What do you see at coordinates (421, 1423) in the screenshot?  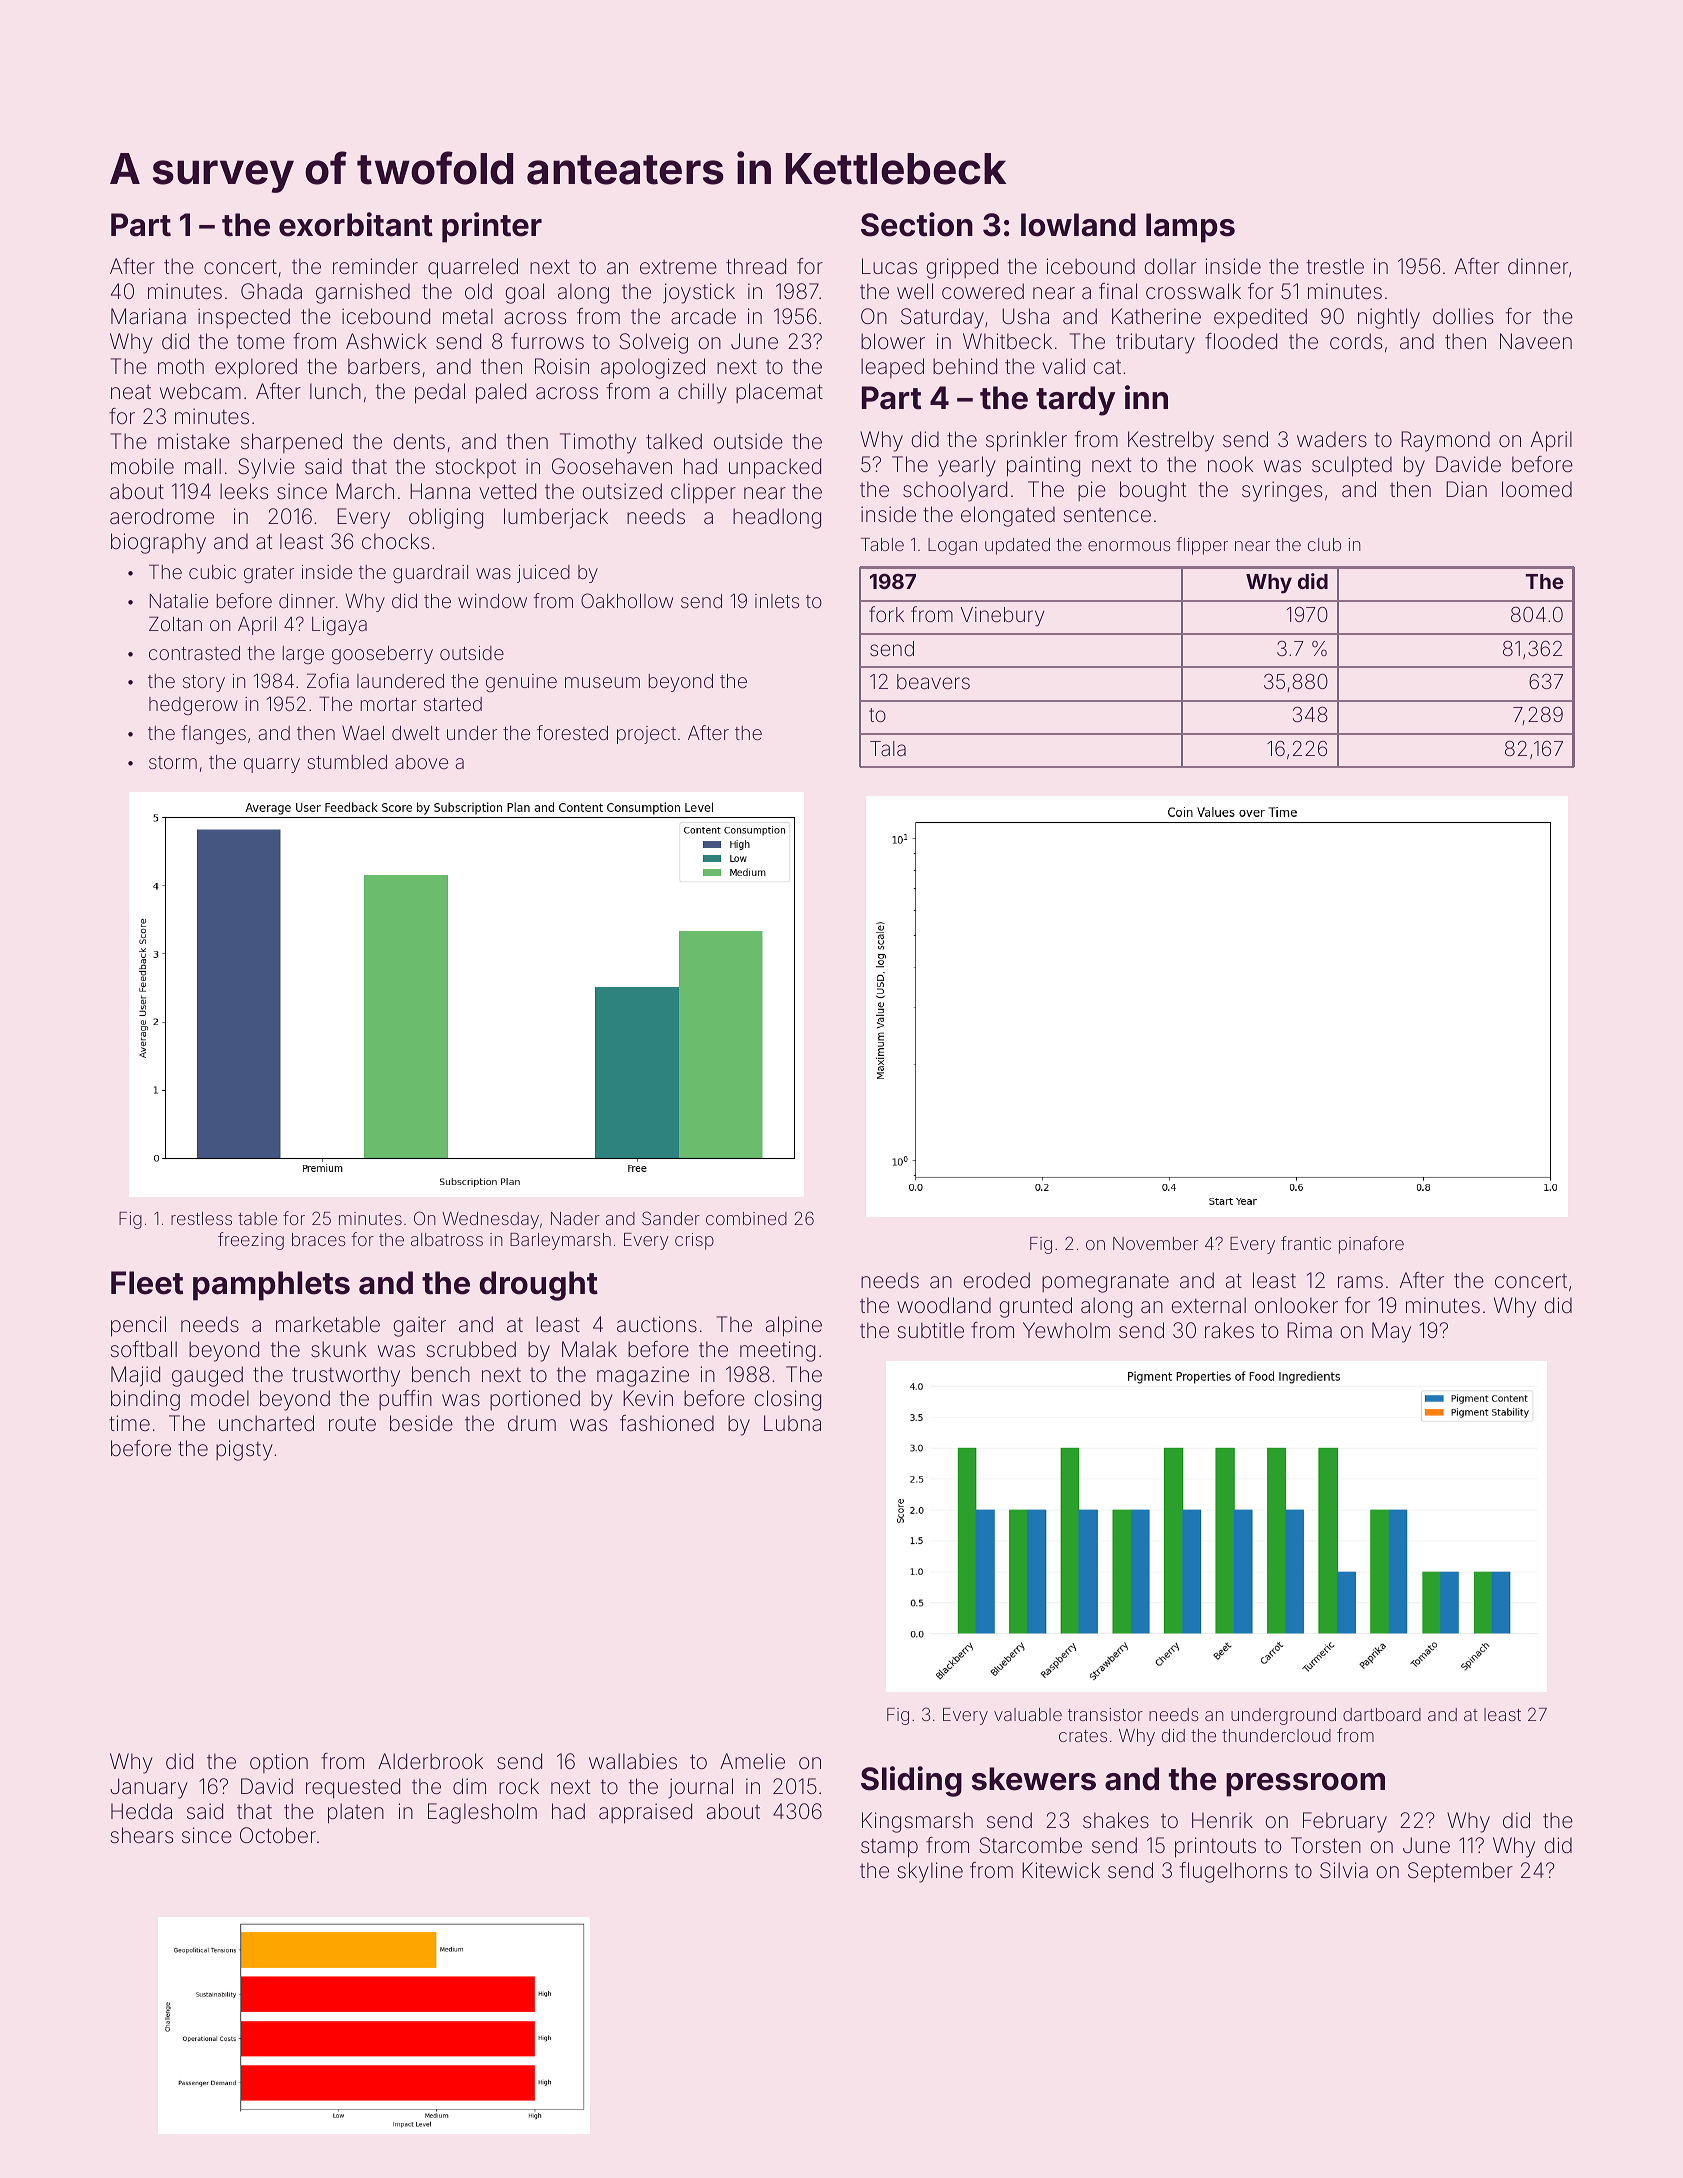 I see `beside` at bounding box center [421, 1423].
